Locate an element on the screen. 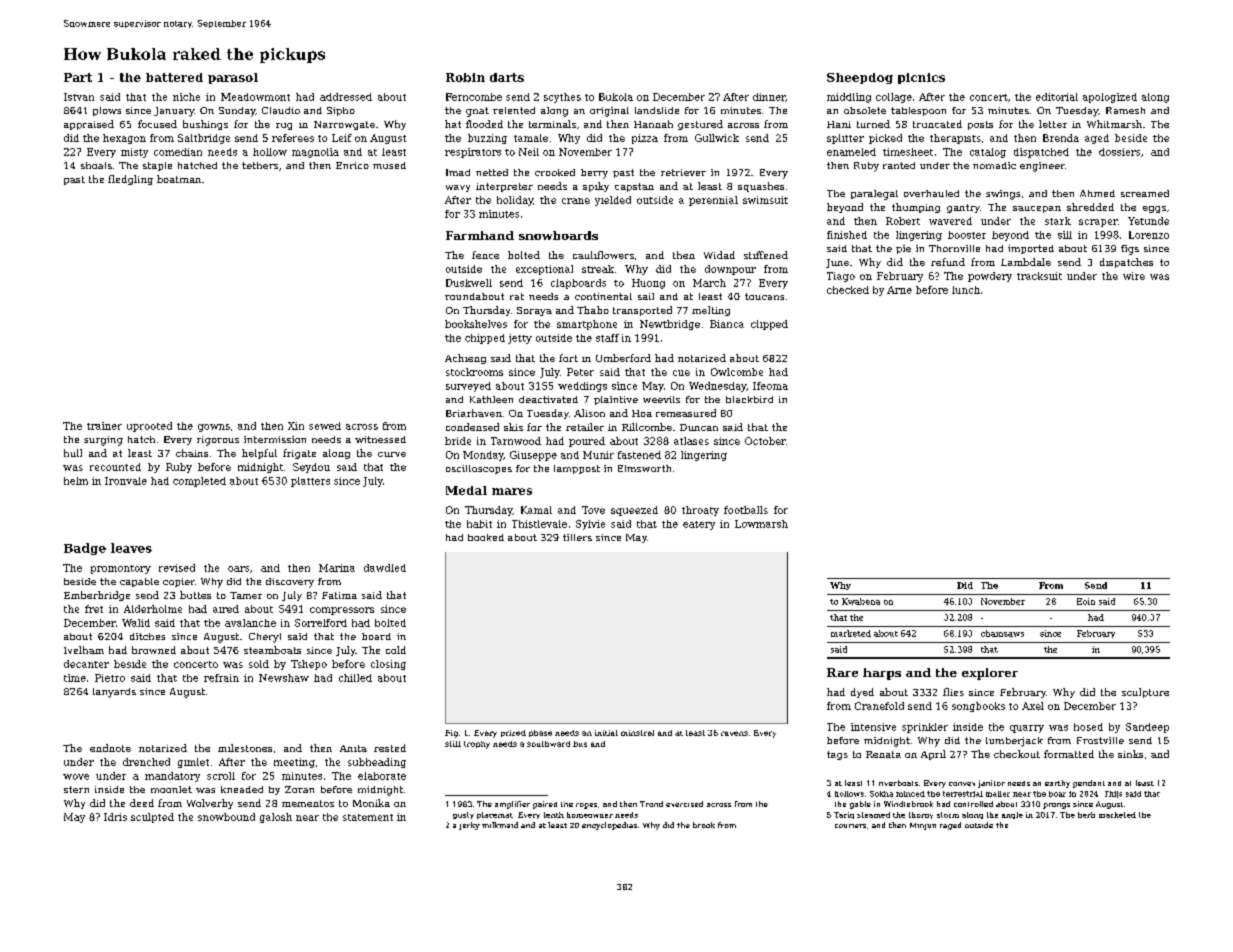 This screenshot has height=952, width=1233. Kwabena is located at coordinates (861, 601).
